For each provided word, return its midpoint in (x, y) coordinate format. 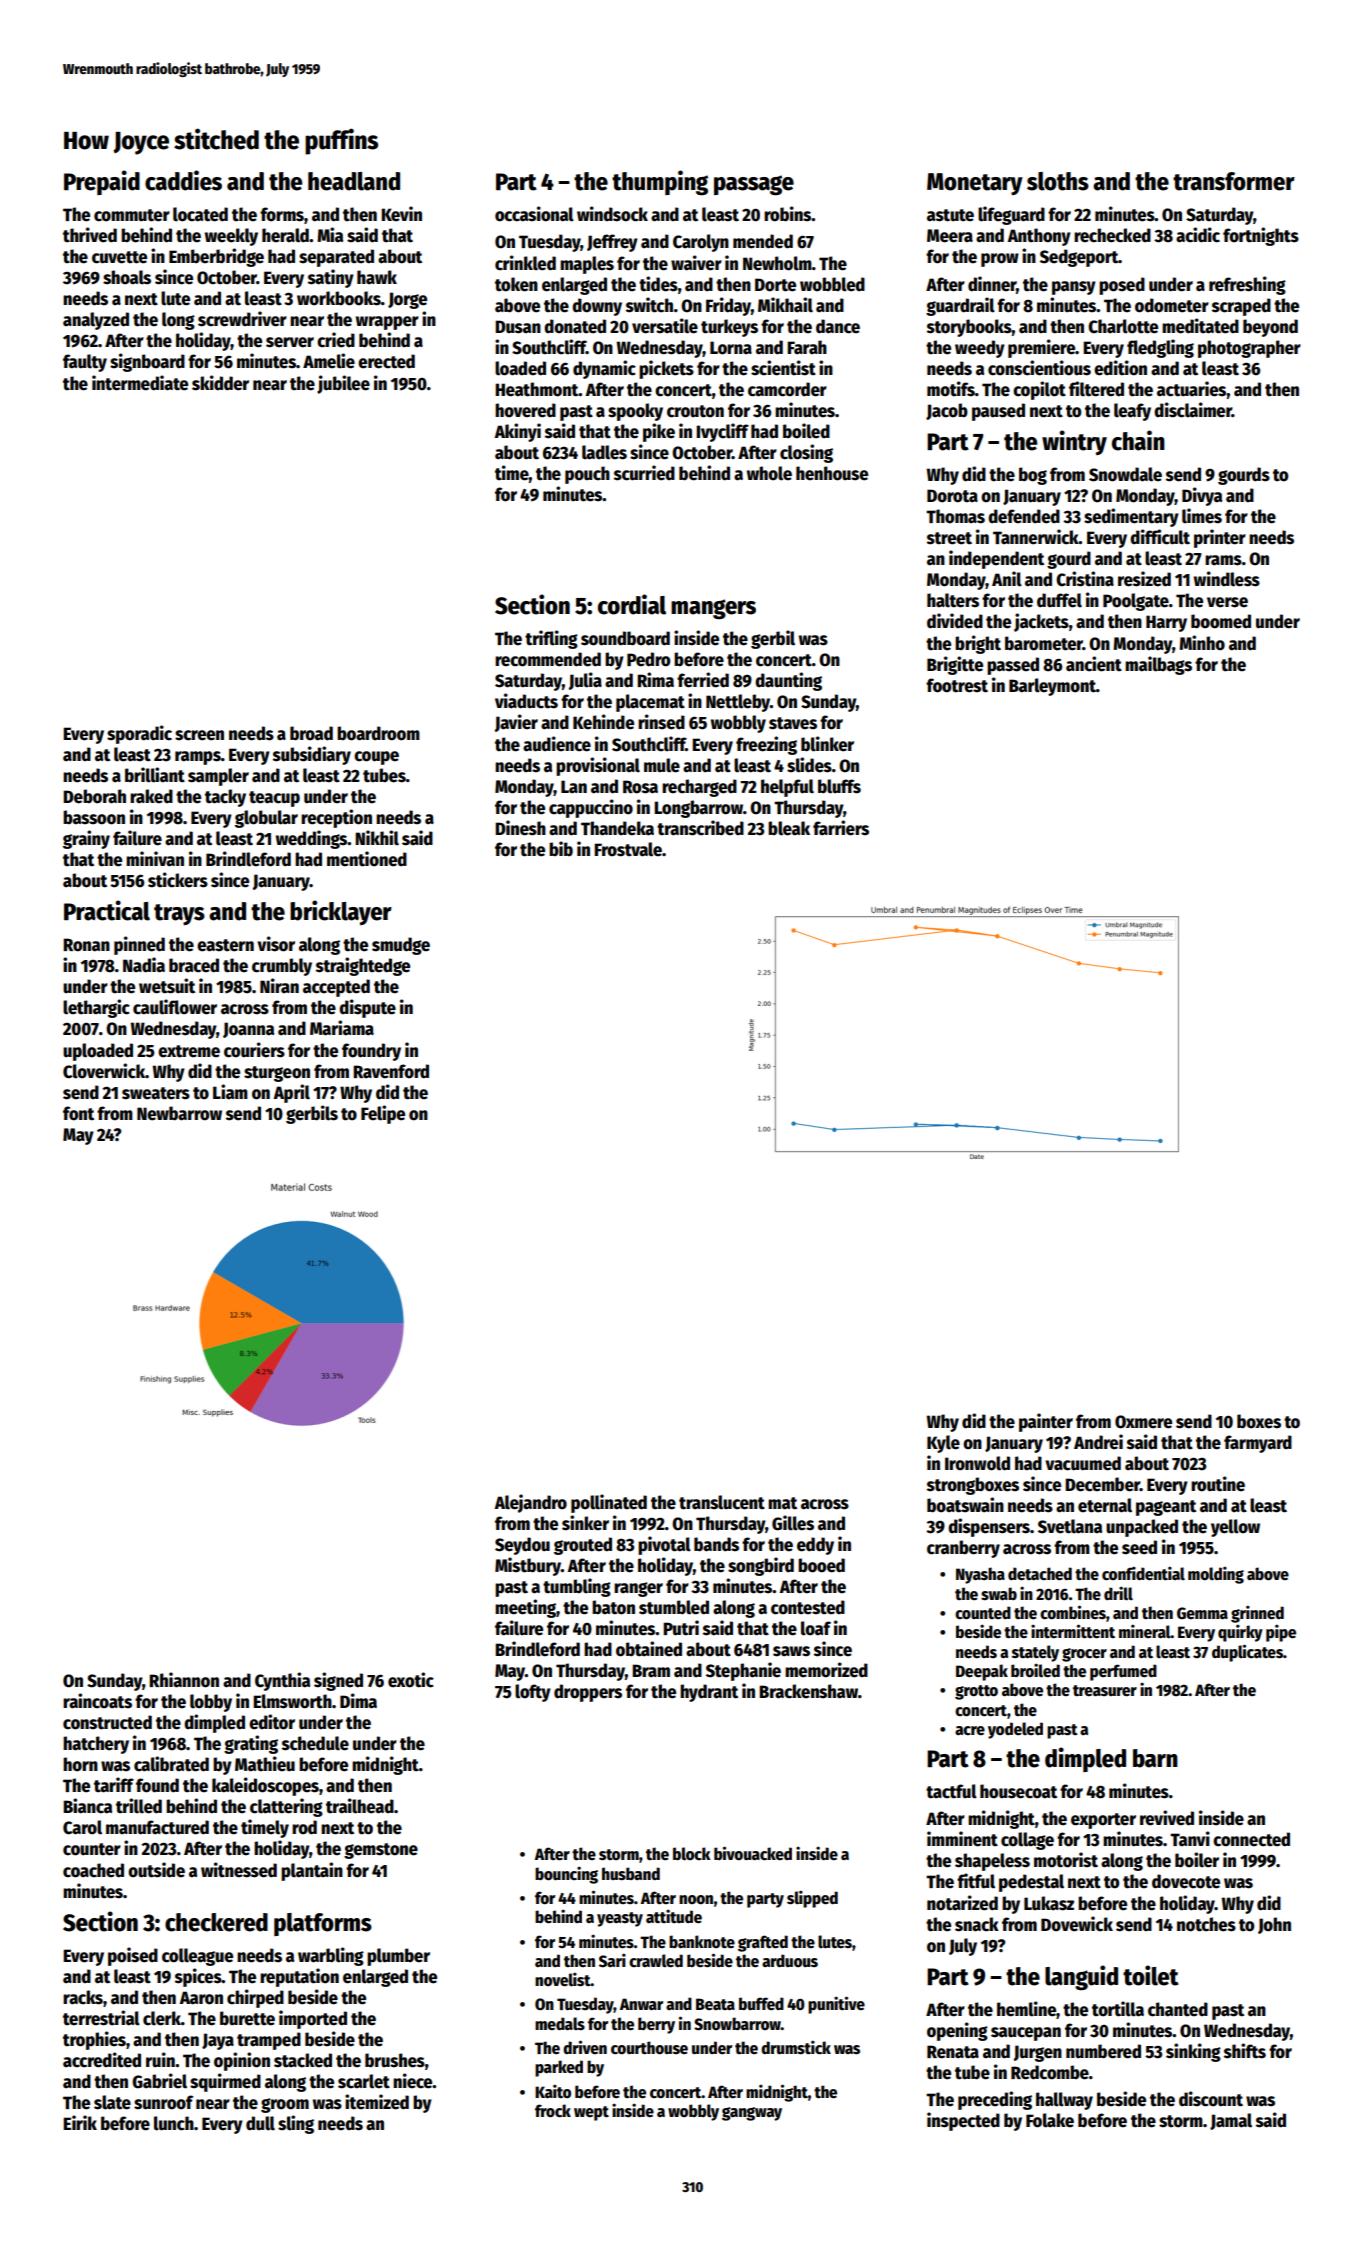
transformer (1234, 181)
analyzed (96, 321)
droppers (588, 1693)
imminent (962, 1839)
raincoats (97, 1701)
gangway (752, 2114)
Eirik (80, 2122)
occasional (534, 214)
